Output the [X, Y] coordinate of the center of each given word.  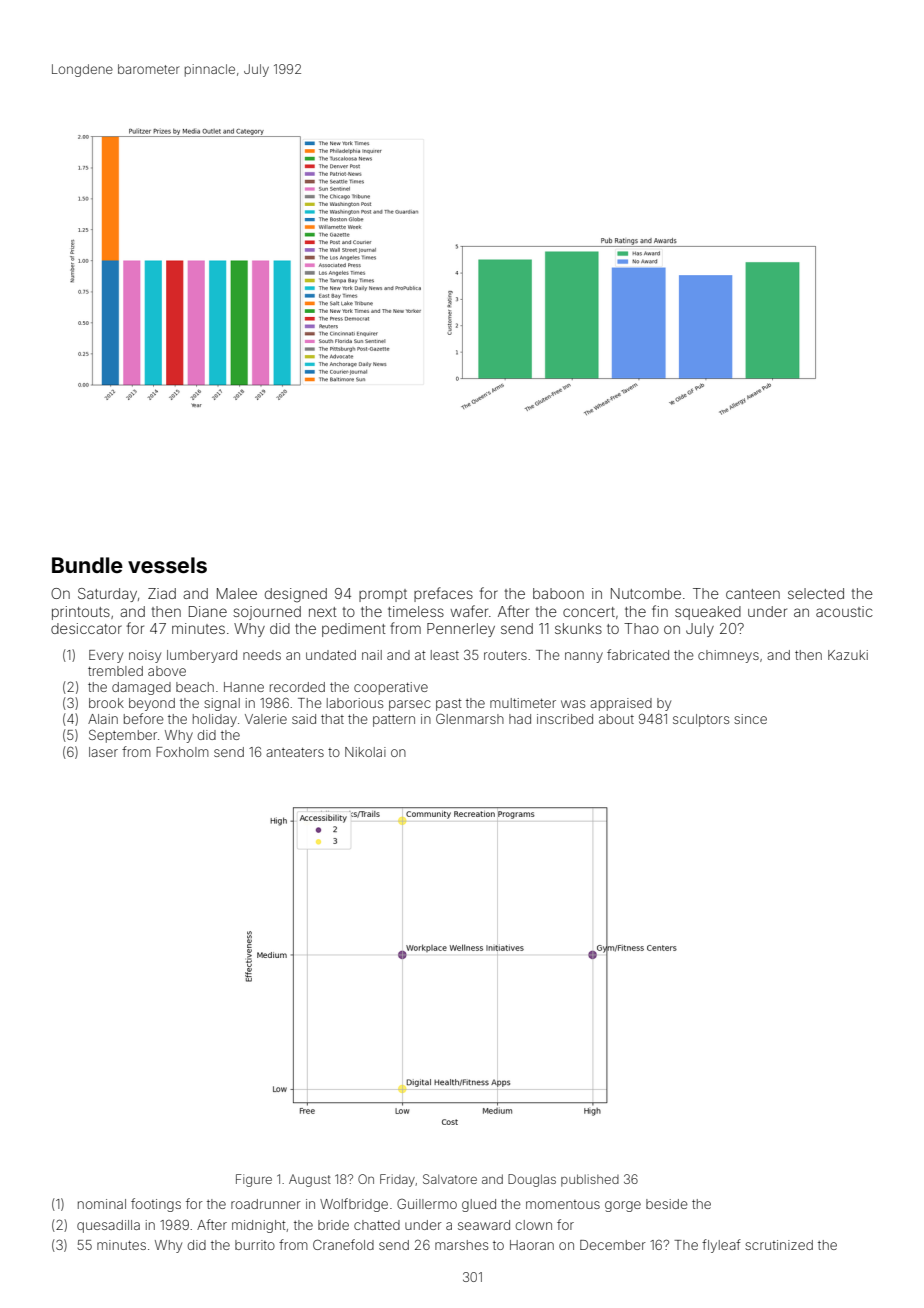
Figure [254, 1180]
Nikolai [365, 752]
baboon [558, 593]
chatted [377, 1225]
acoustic [844, 611]
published [590, 1180]
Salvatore [450, 1179]
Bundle [87, 565]
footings [156, 1205]
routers [505, 655]
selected [816, 593]
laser [103, 752]
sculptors [701, 720]
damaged [141, 688]
